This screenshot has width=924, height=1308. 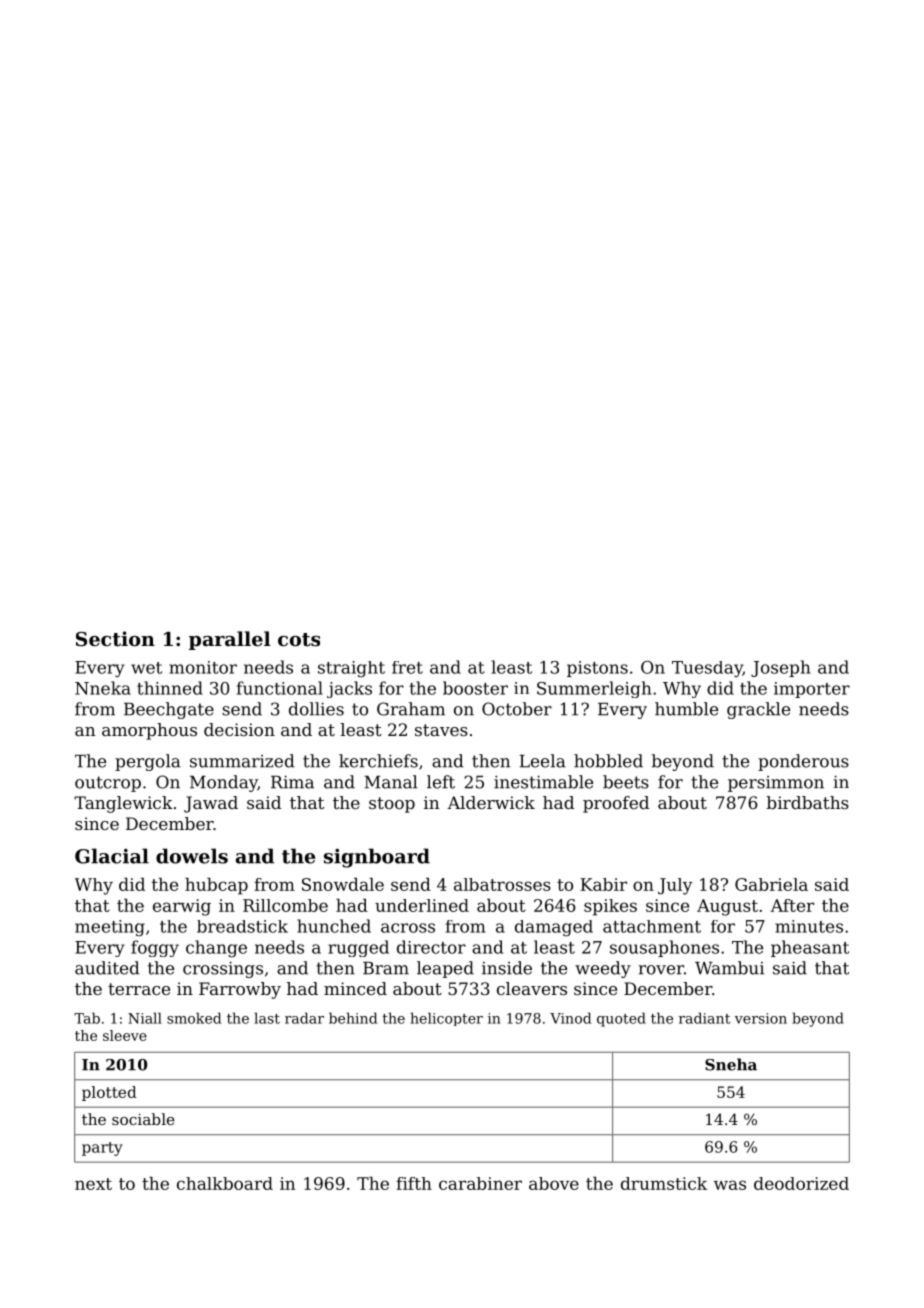 What do you see at coordinates (731, 1064) in the screenshot?
I see `Sneha` at bounding box center [731, 1064].
